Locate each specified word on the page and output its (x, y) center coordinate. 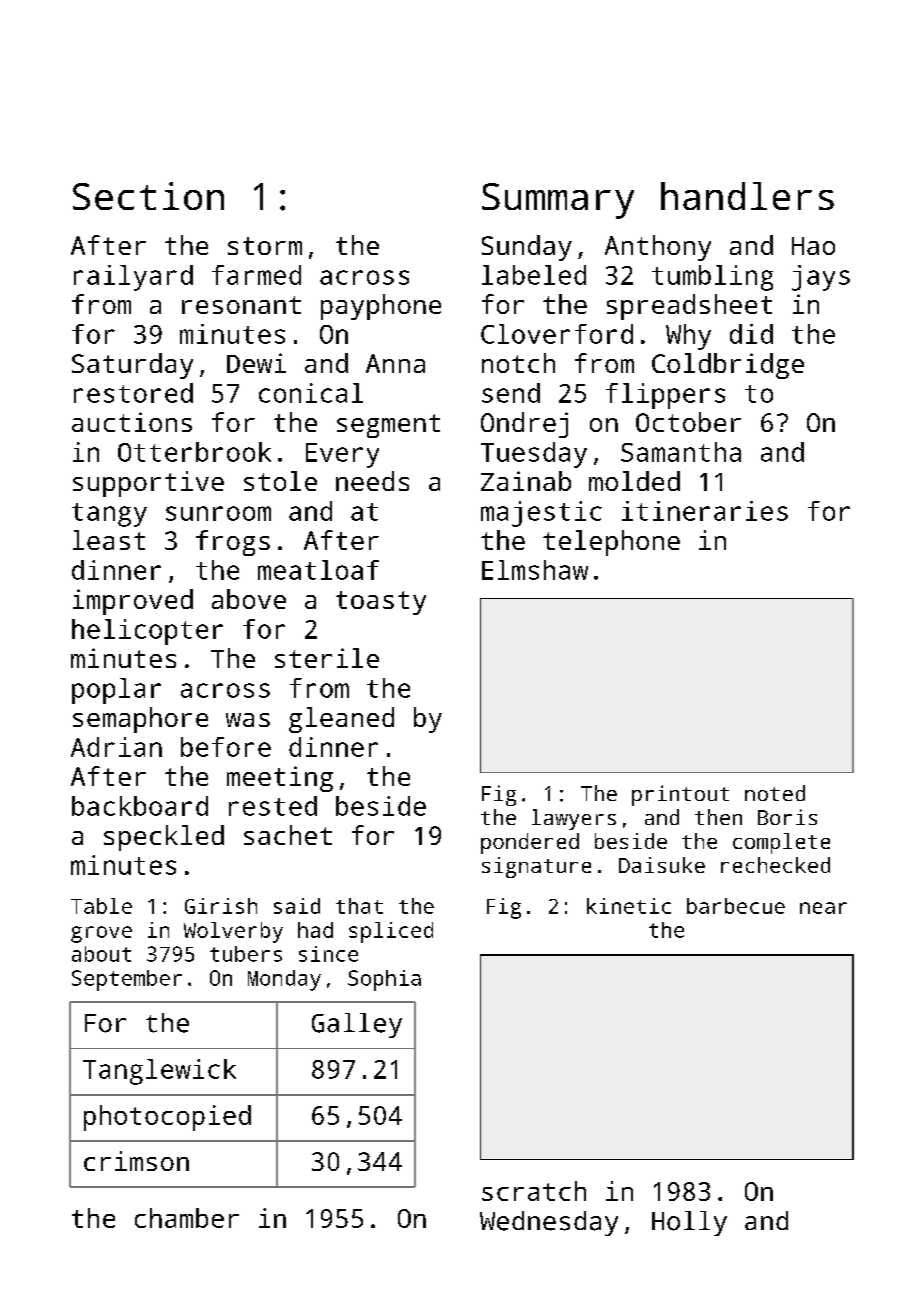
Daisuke (662, 865)
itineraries (705, 511)
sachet (288, 835)
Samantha (681, 452)
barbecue (736, 906)
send (511, 393)
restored (133, 393)
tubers (246, 954)
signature (536, 867)
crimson (136, 1161)
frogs (233, 543)
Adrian (116, 747)
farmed (256, 275)
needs (372, 481)
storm (265, 246)
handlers (747, 196)
